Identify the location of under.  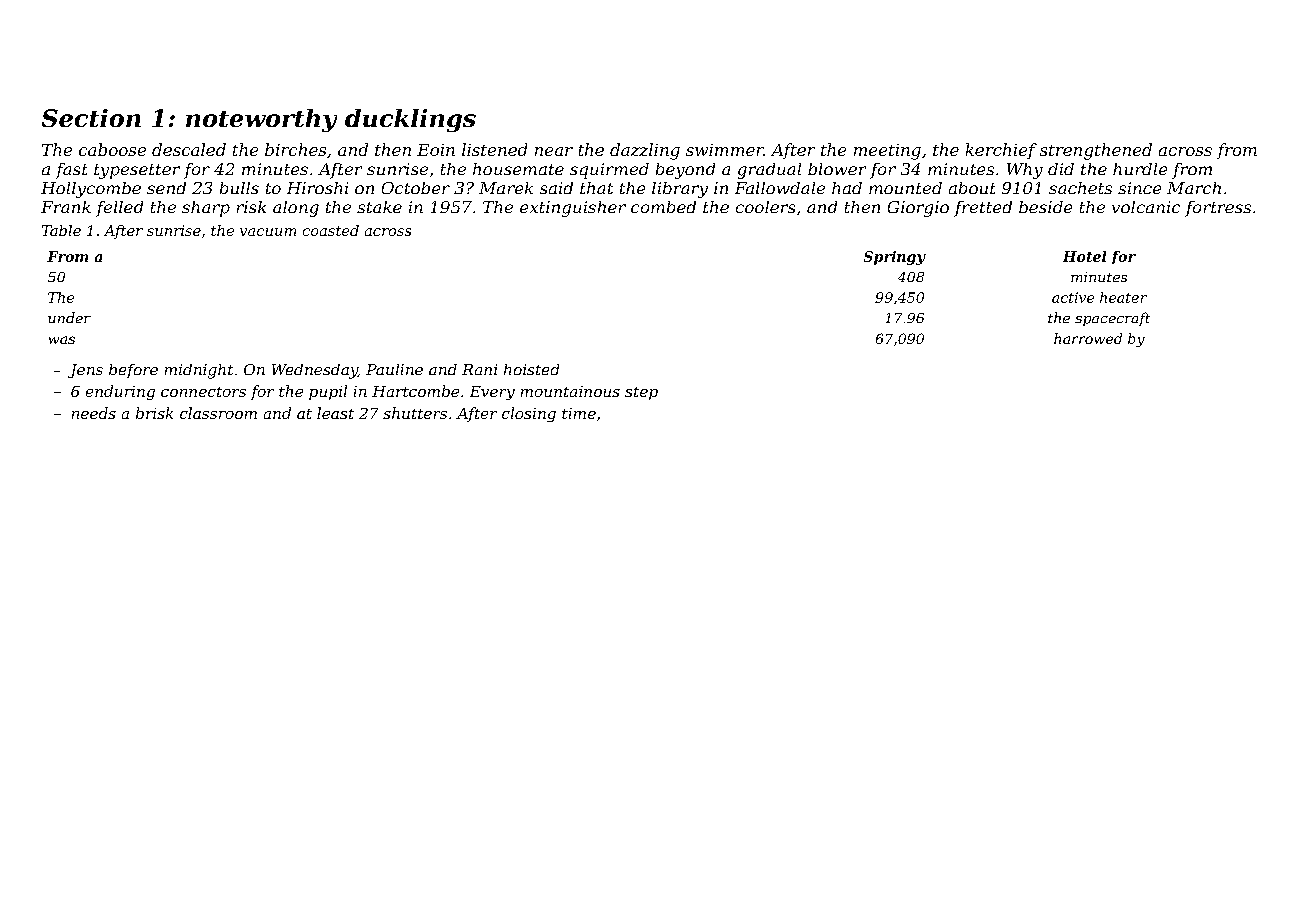
(69, 317).
